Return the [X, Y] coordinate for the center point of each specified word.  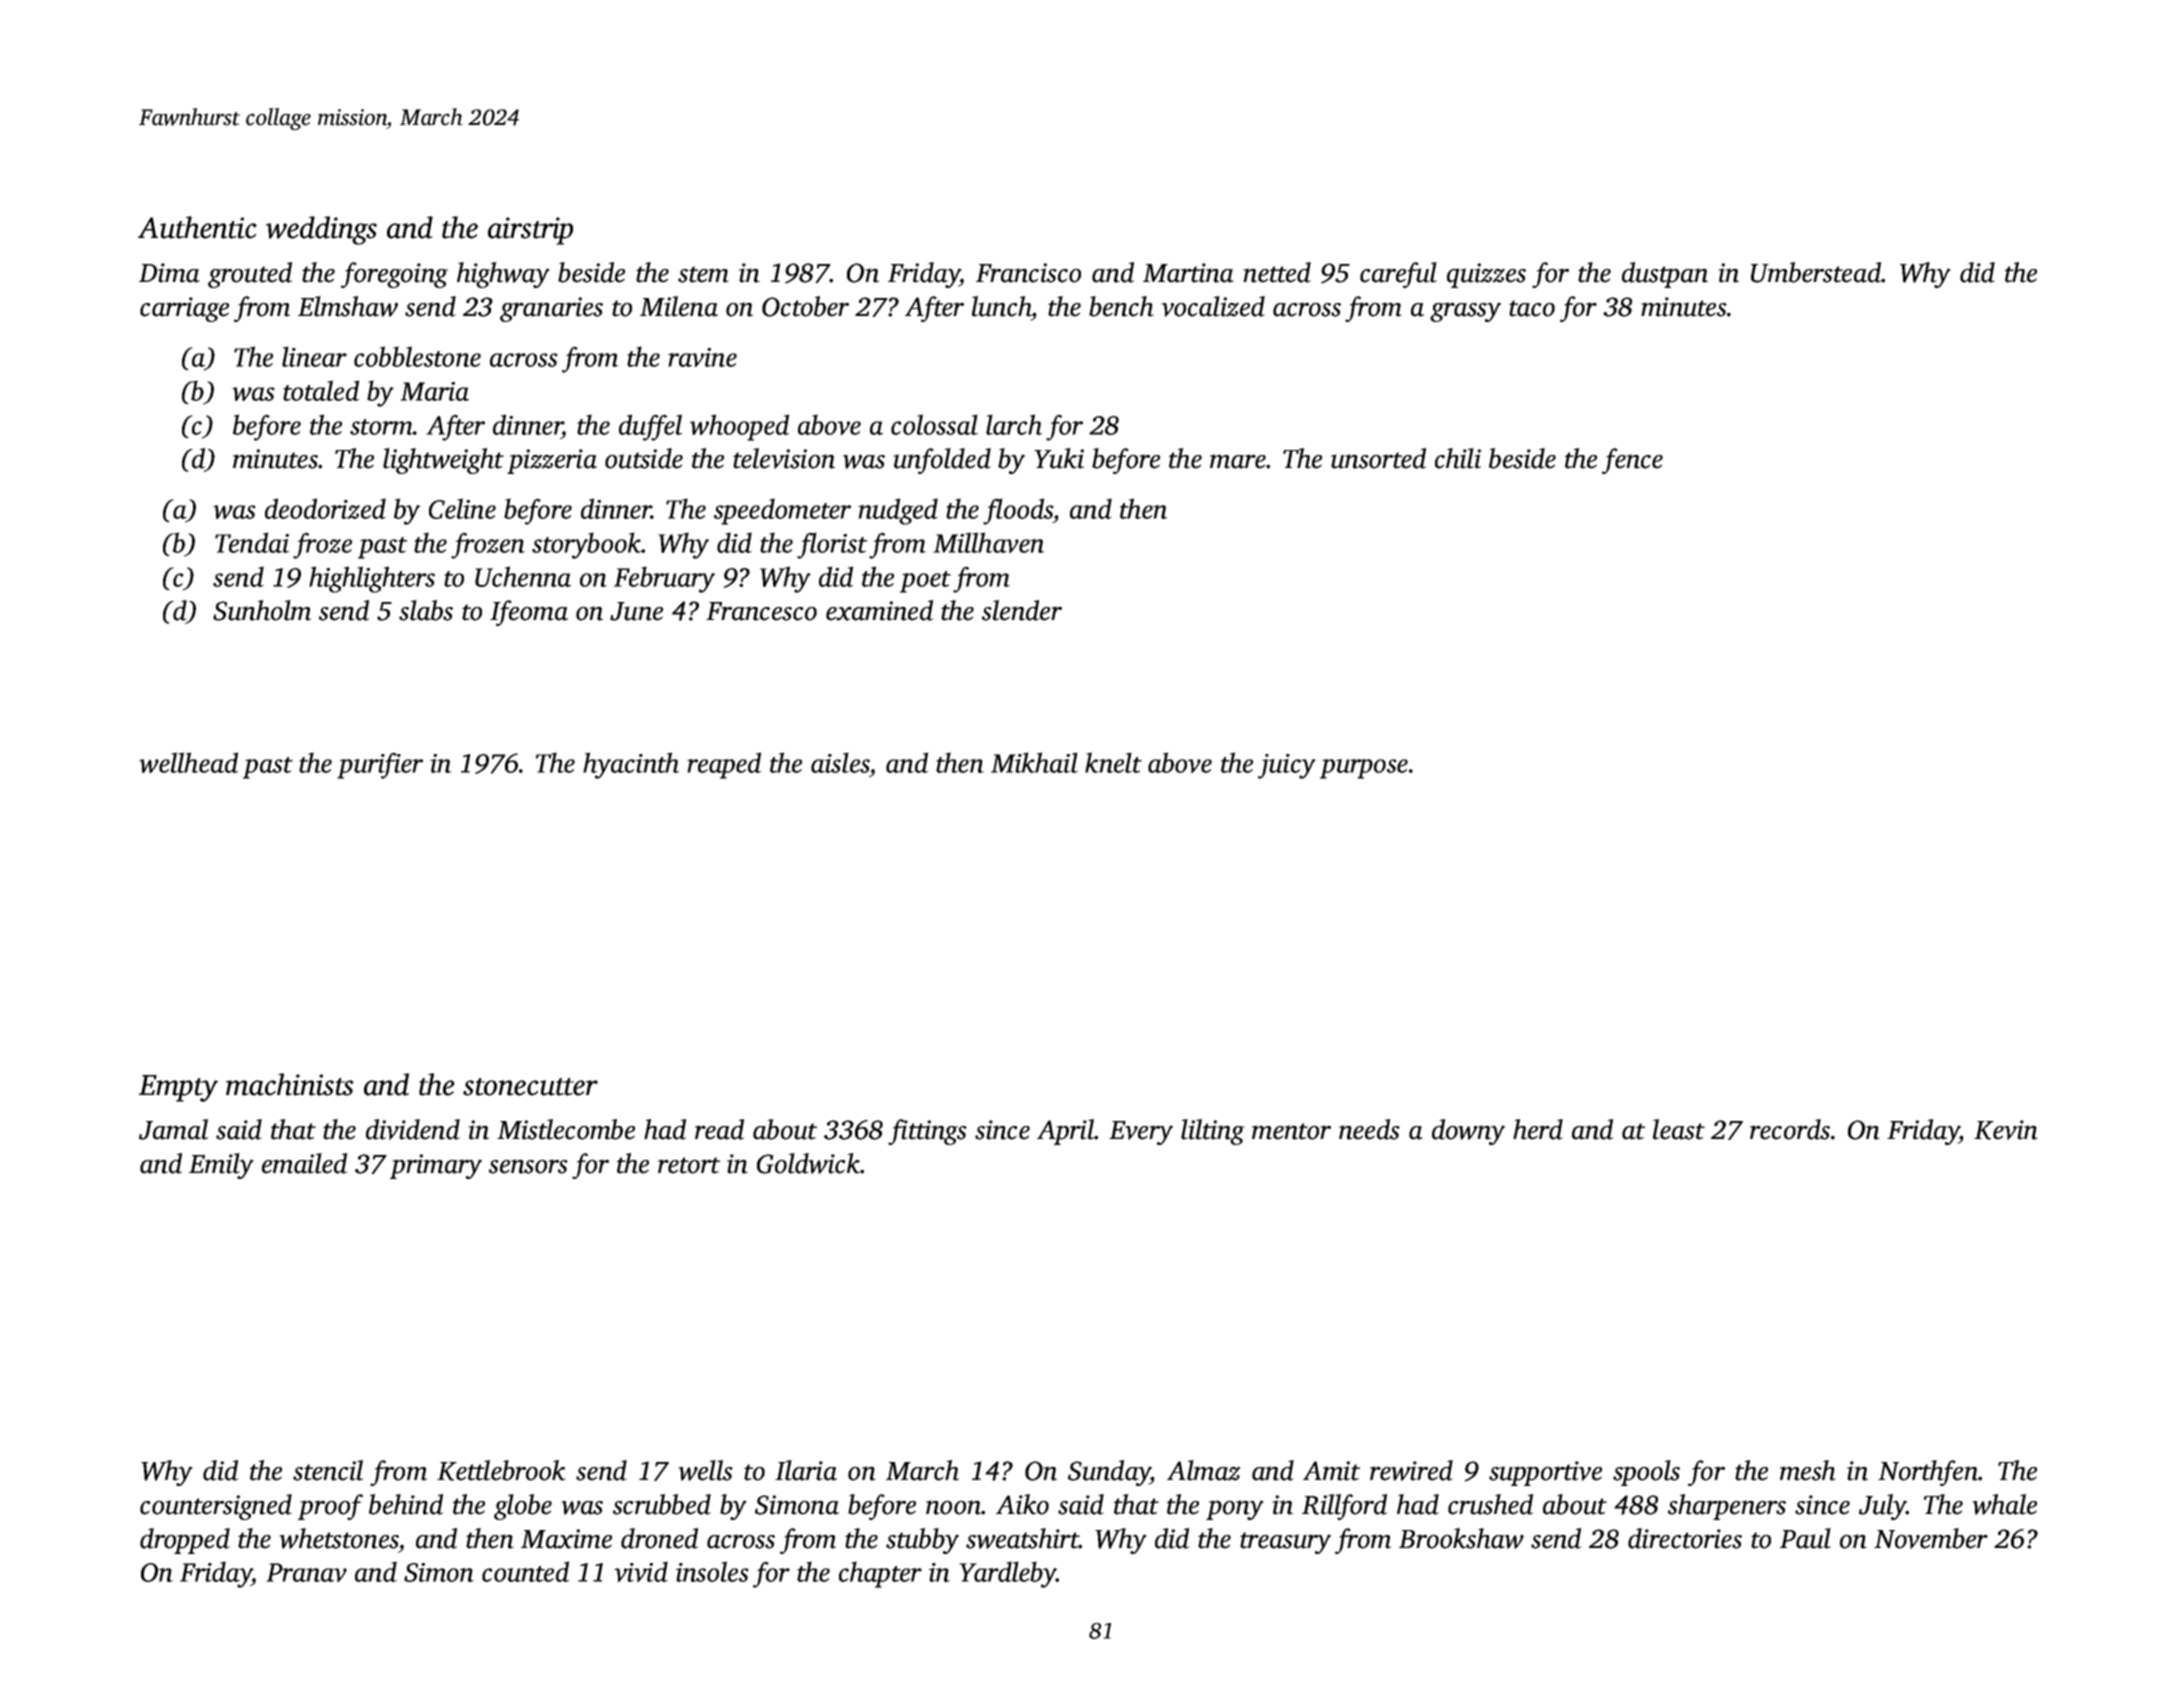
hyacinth [631, 765]
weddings [321, 230]
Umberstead [1816, 272]
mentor [1291, 1131]
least [1679, 1129]
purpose [1364, 769]
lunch [1001, 306]
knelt [1113, 762]
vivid [641, 1571]
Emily [221, 1166]
